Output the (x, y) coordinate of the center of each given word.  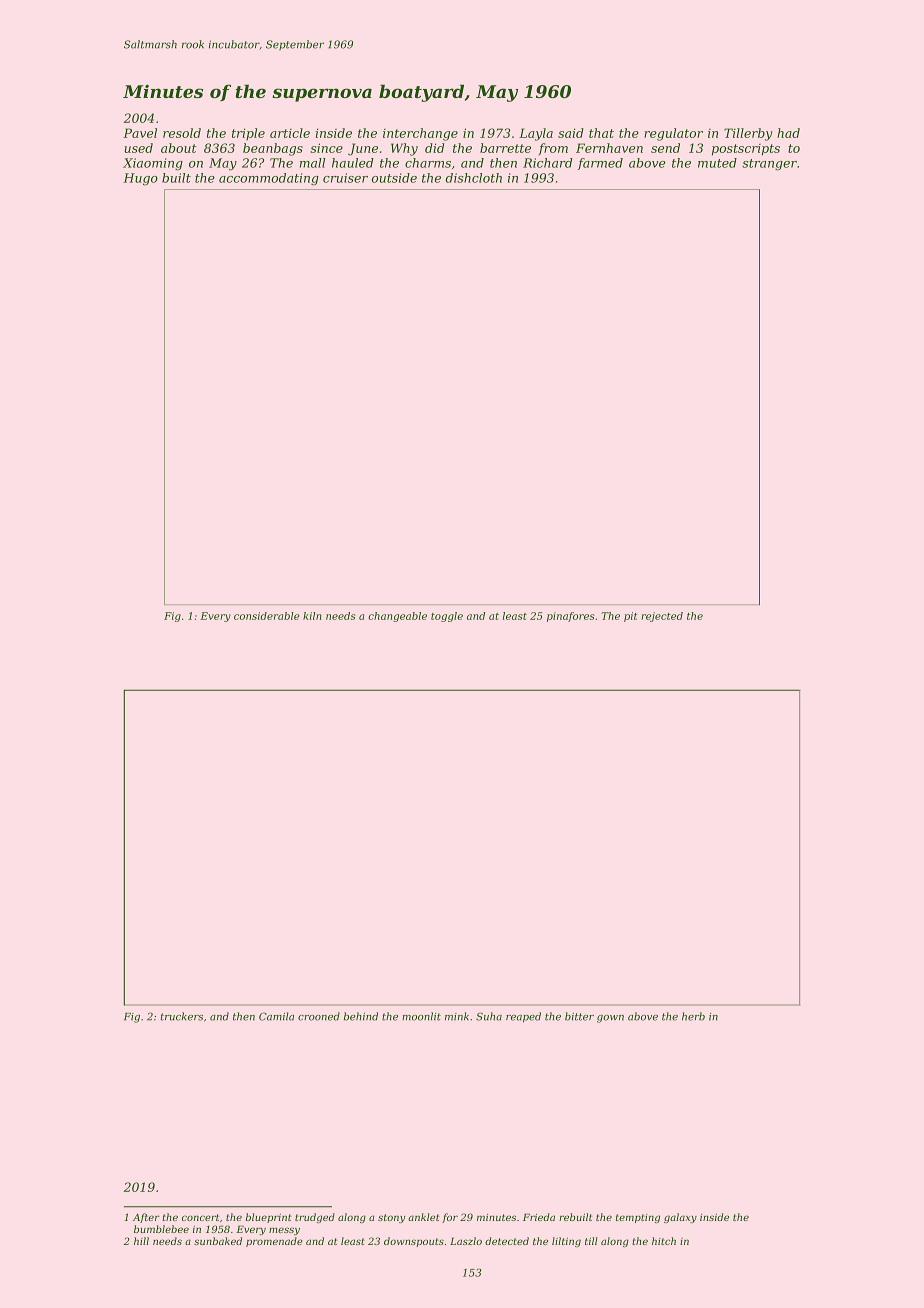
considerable (267, 616)
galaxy (680, 1218)
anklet (424, 1217)
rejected (662, 617)
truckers (181, 1016)
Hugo (141, 179)
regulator (673, 134)
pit (631, 617)
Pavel (140, 133)
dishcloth (474, 178)
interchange (420, 134)
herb (693, 1016)
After (146, 1218)
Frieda (539, 1217)
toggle (447, 617)
